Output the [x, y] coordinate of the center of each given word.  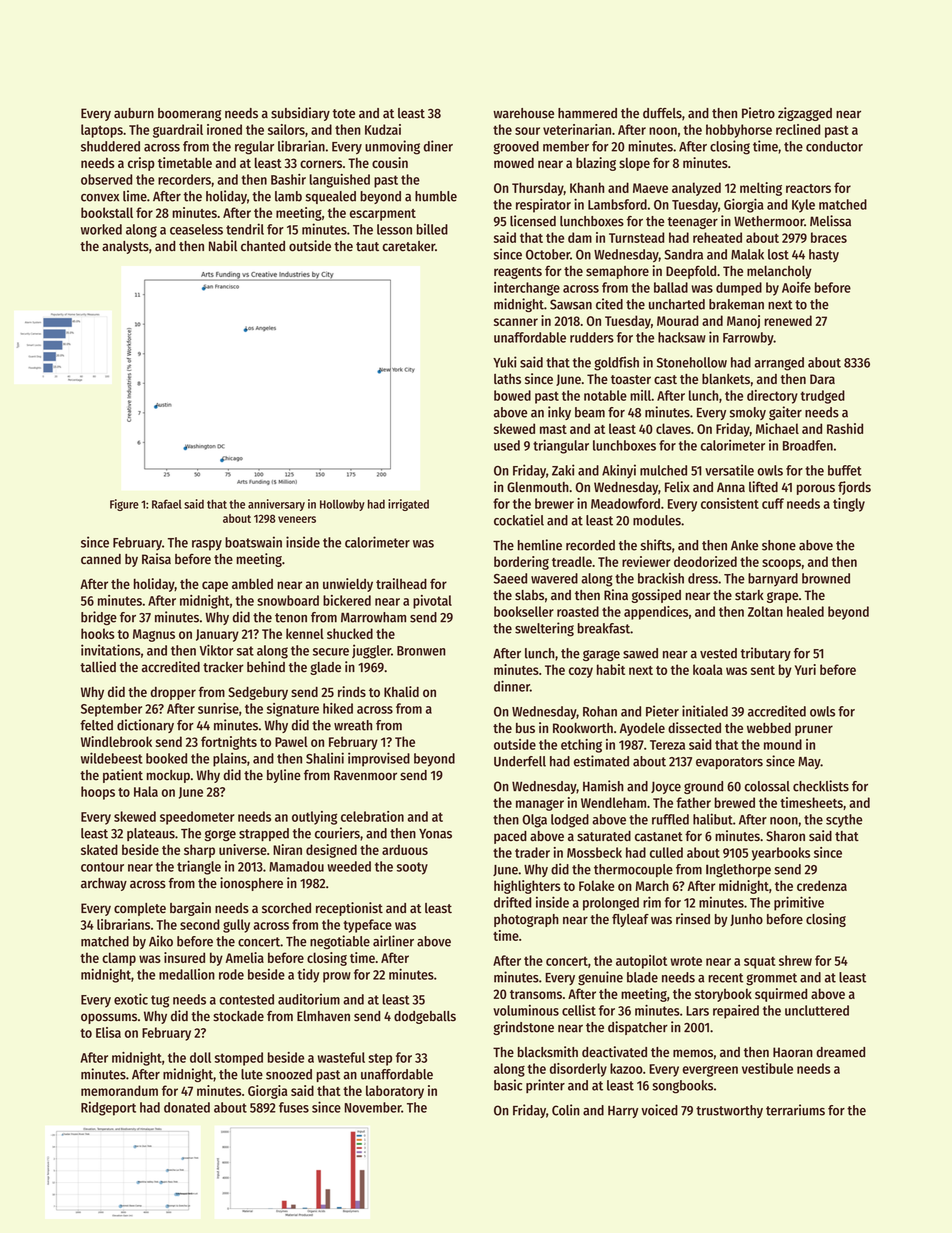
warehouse [523, 113]
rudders [592, 337]
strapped [264, 834]
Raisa [156, 559]
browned [826, 578]
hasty [824, 255]
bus [525, 728]
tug [160, 1001]
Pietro [758, 113]
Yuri [805, 669]
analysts [125, 247]
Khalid [401, 691]
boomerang [189, 114]
